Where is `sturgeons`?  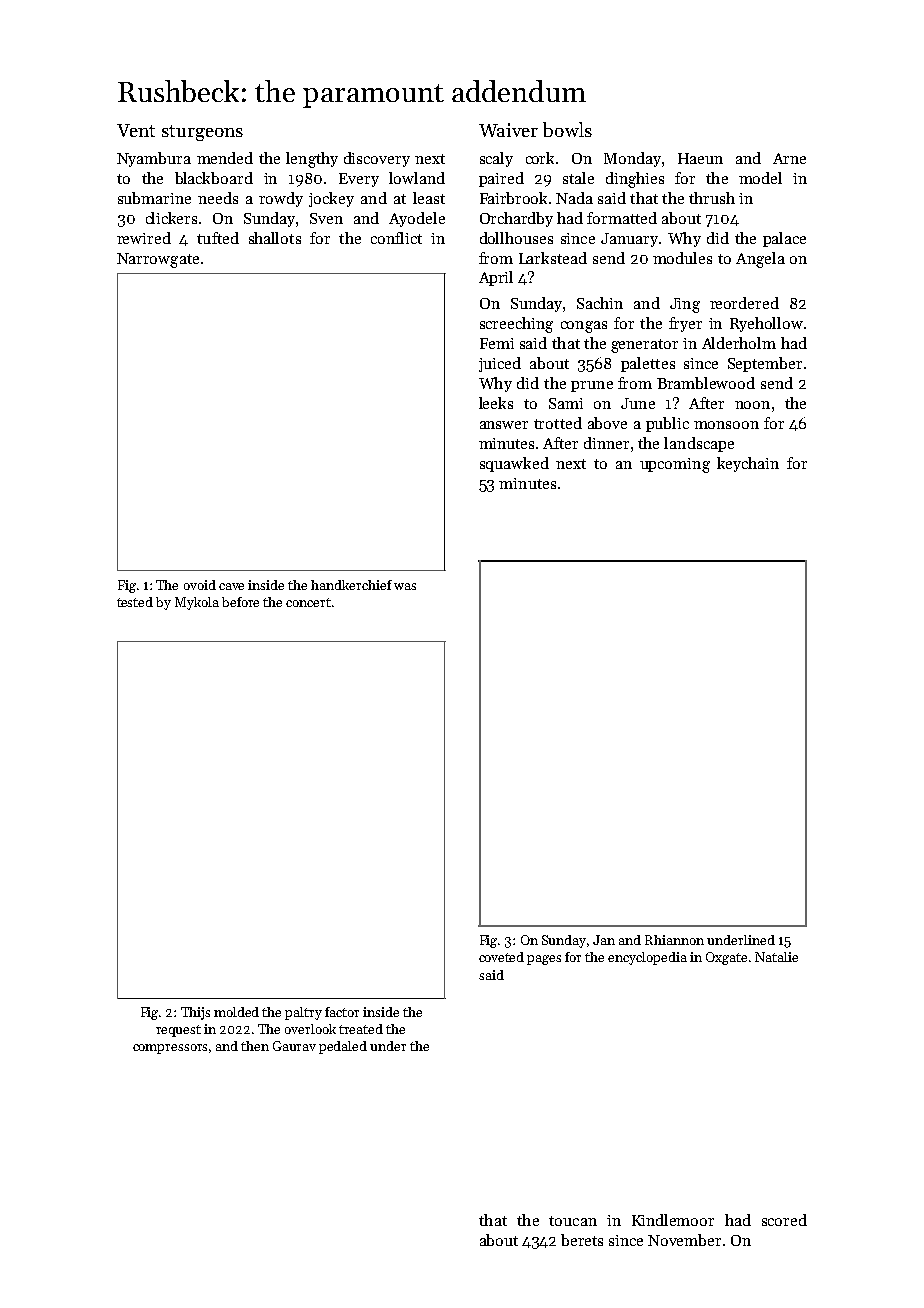 sturgeons is located at coordinates (202, 133).
